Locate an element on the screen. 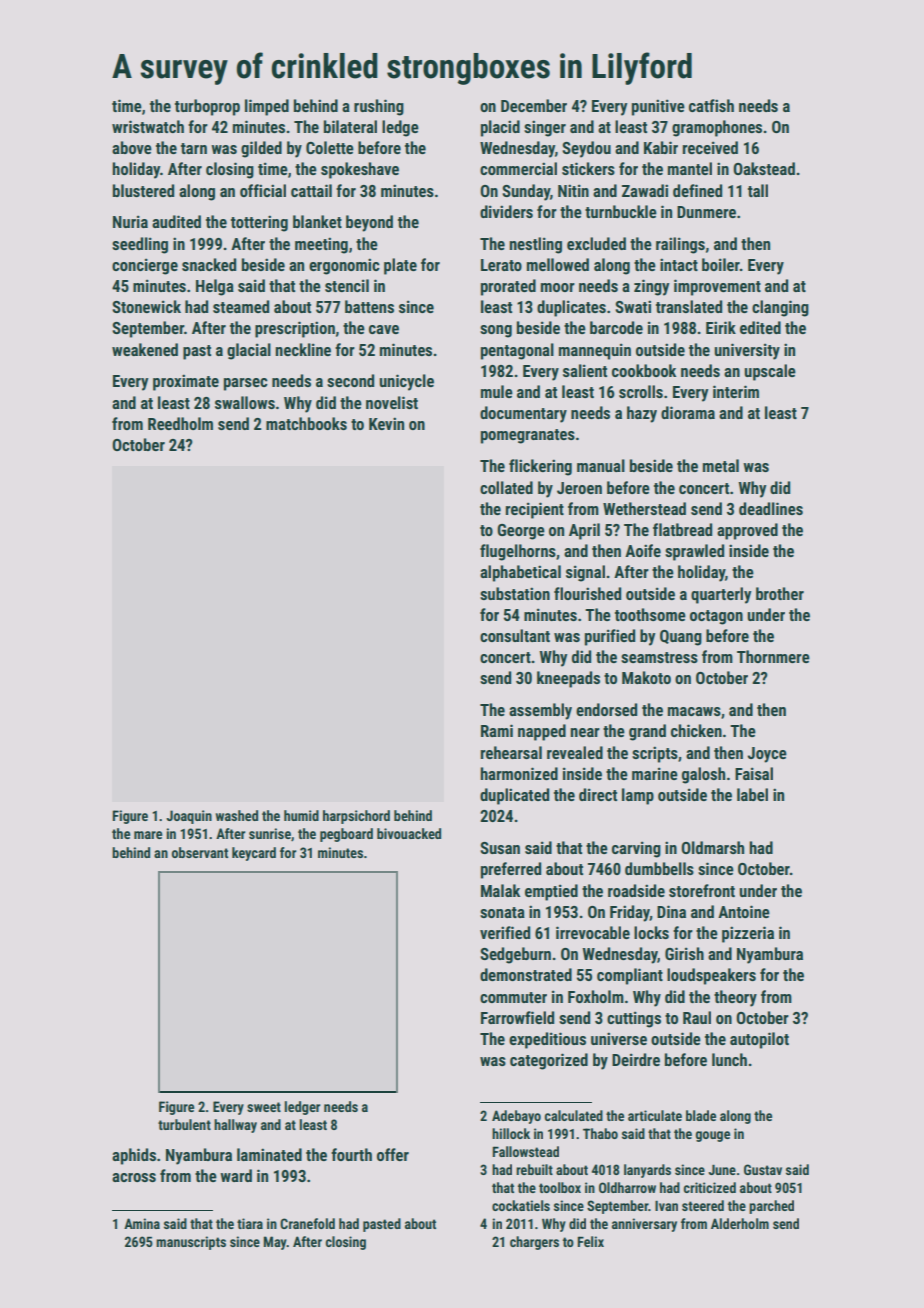 The height and width of the screenshot is (1308, 924). metal is located at coordinates (721, 465).
